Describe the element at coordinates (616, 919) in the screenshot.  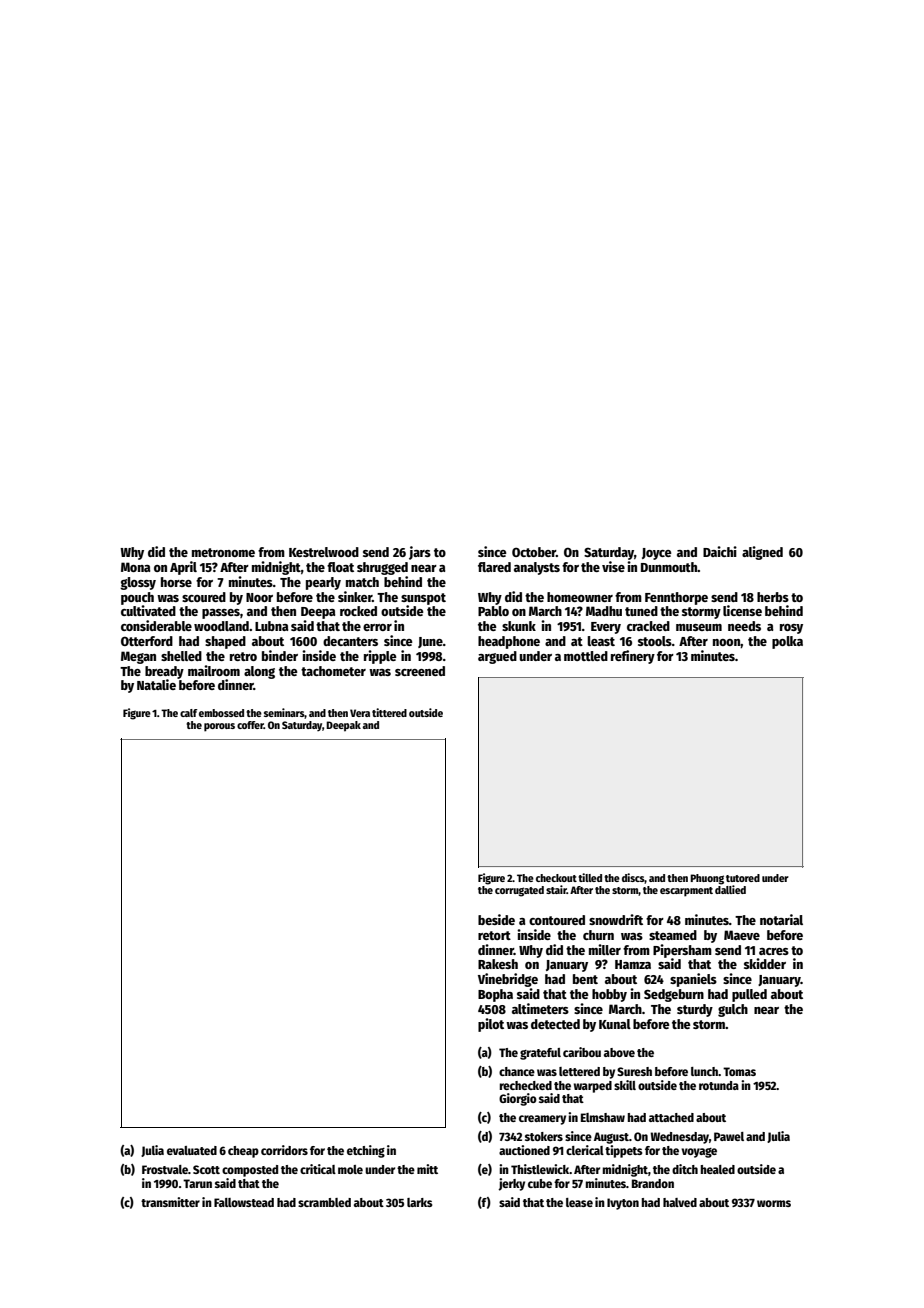
I see `snowdrift` at that location.
